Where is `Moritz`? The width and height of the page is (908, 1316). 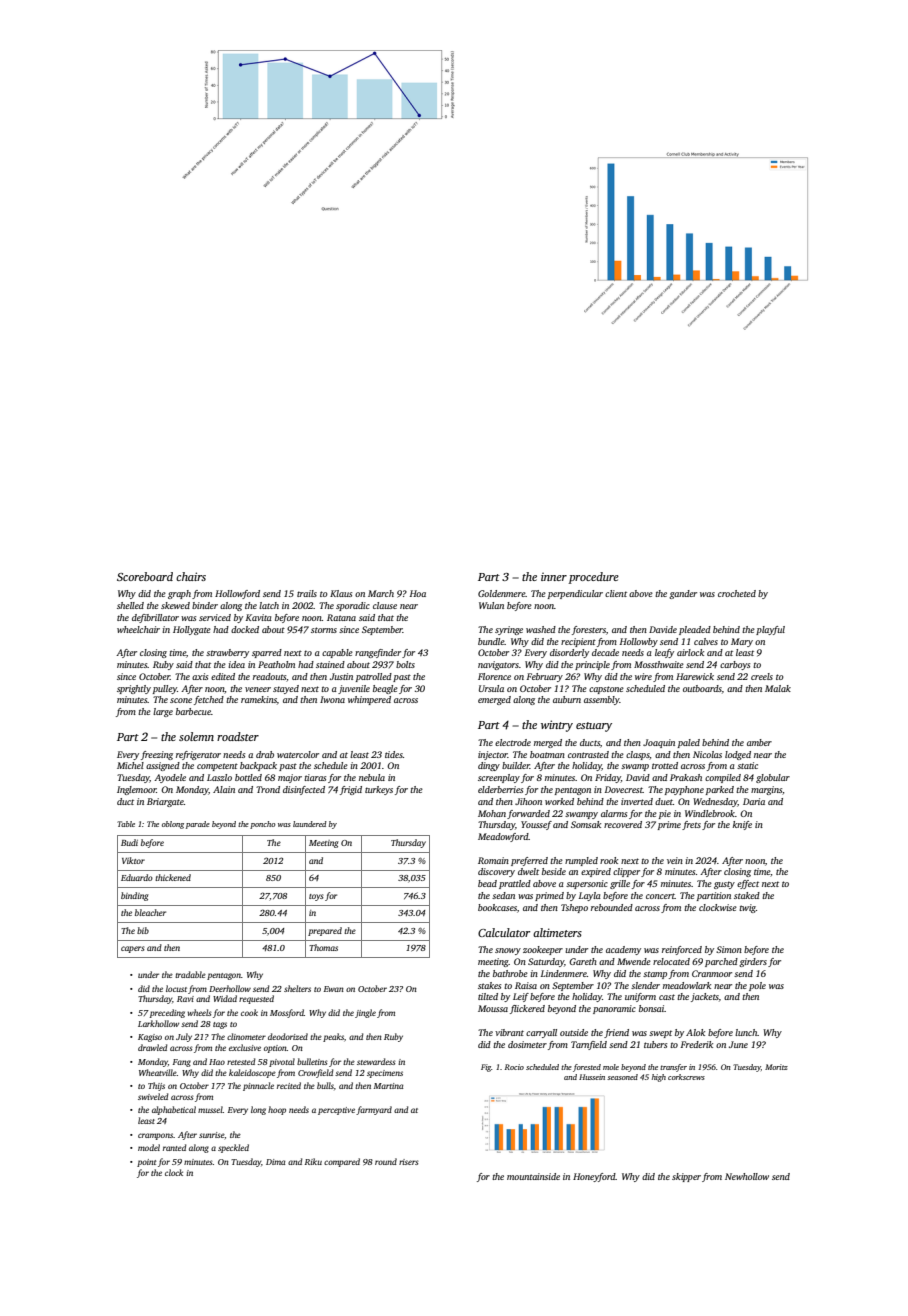
Moritz is located at coordinates (776, 1067).
